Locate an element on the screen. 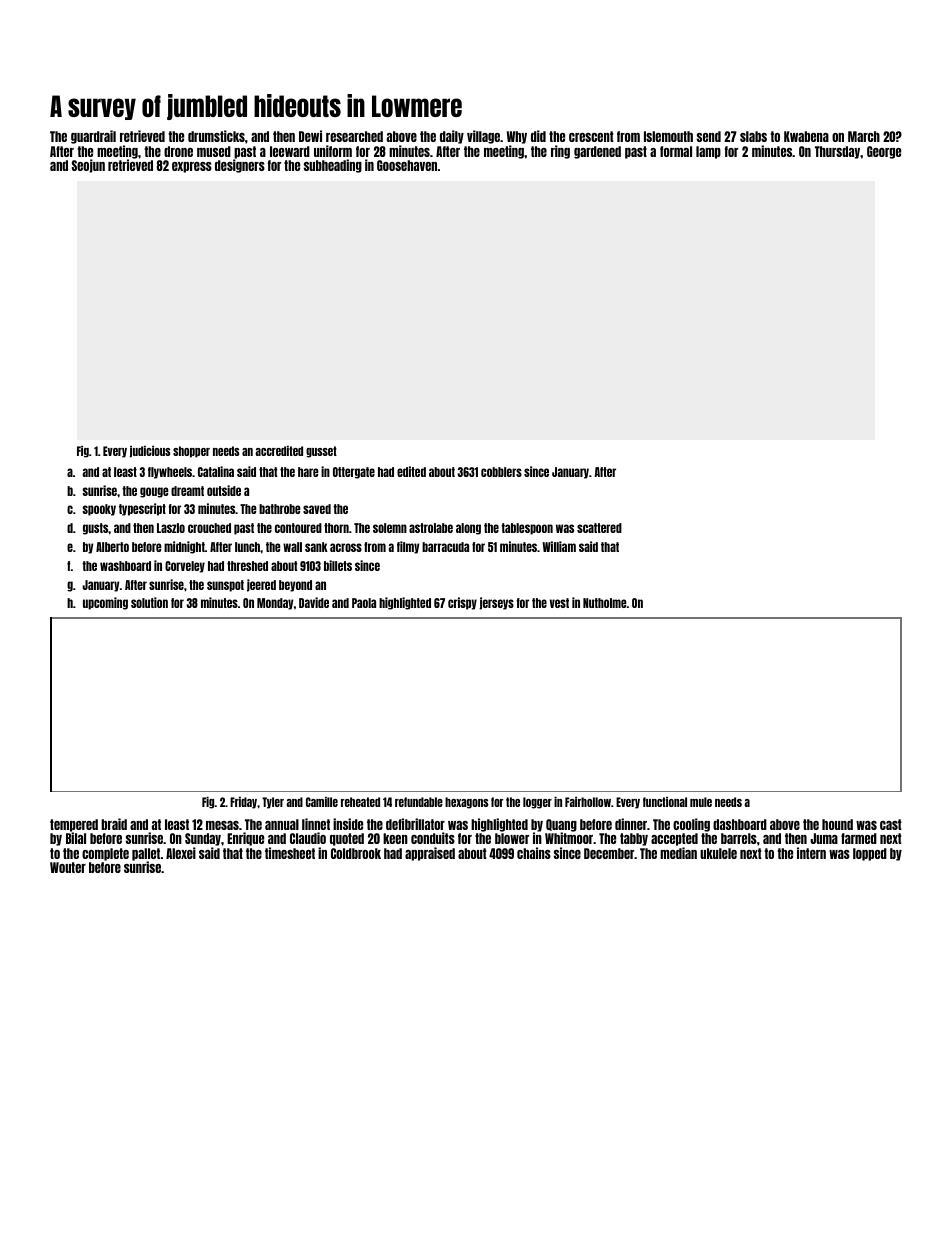 This screenshot has width=952, height=1233. complete is located at coordinates (105, 854).
